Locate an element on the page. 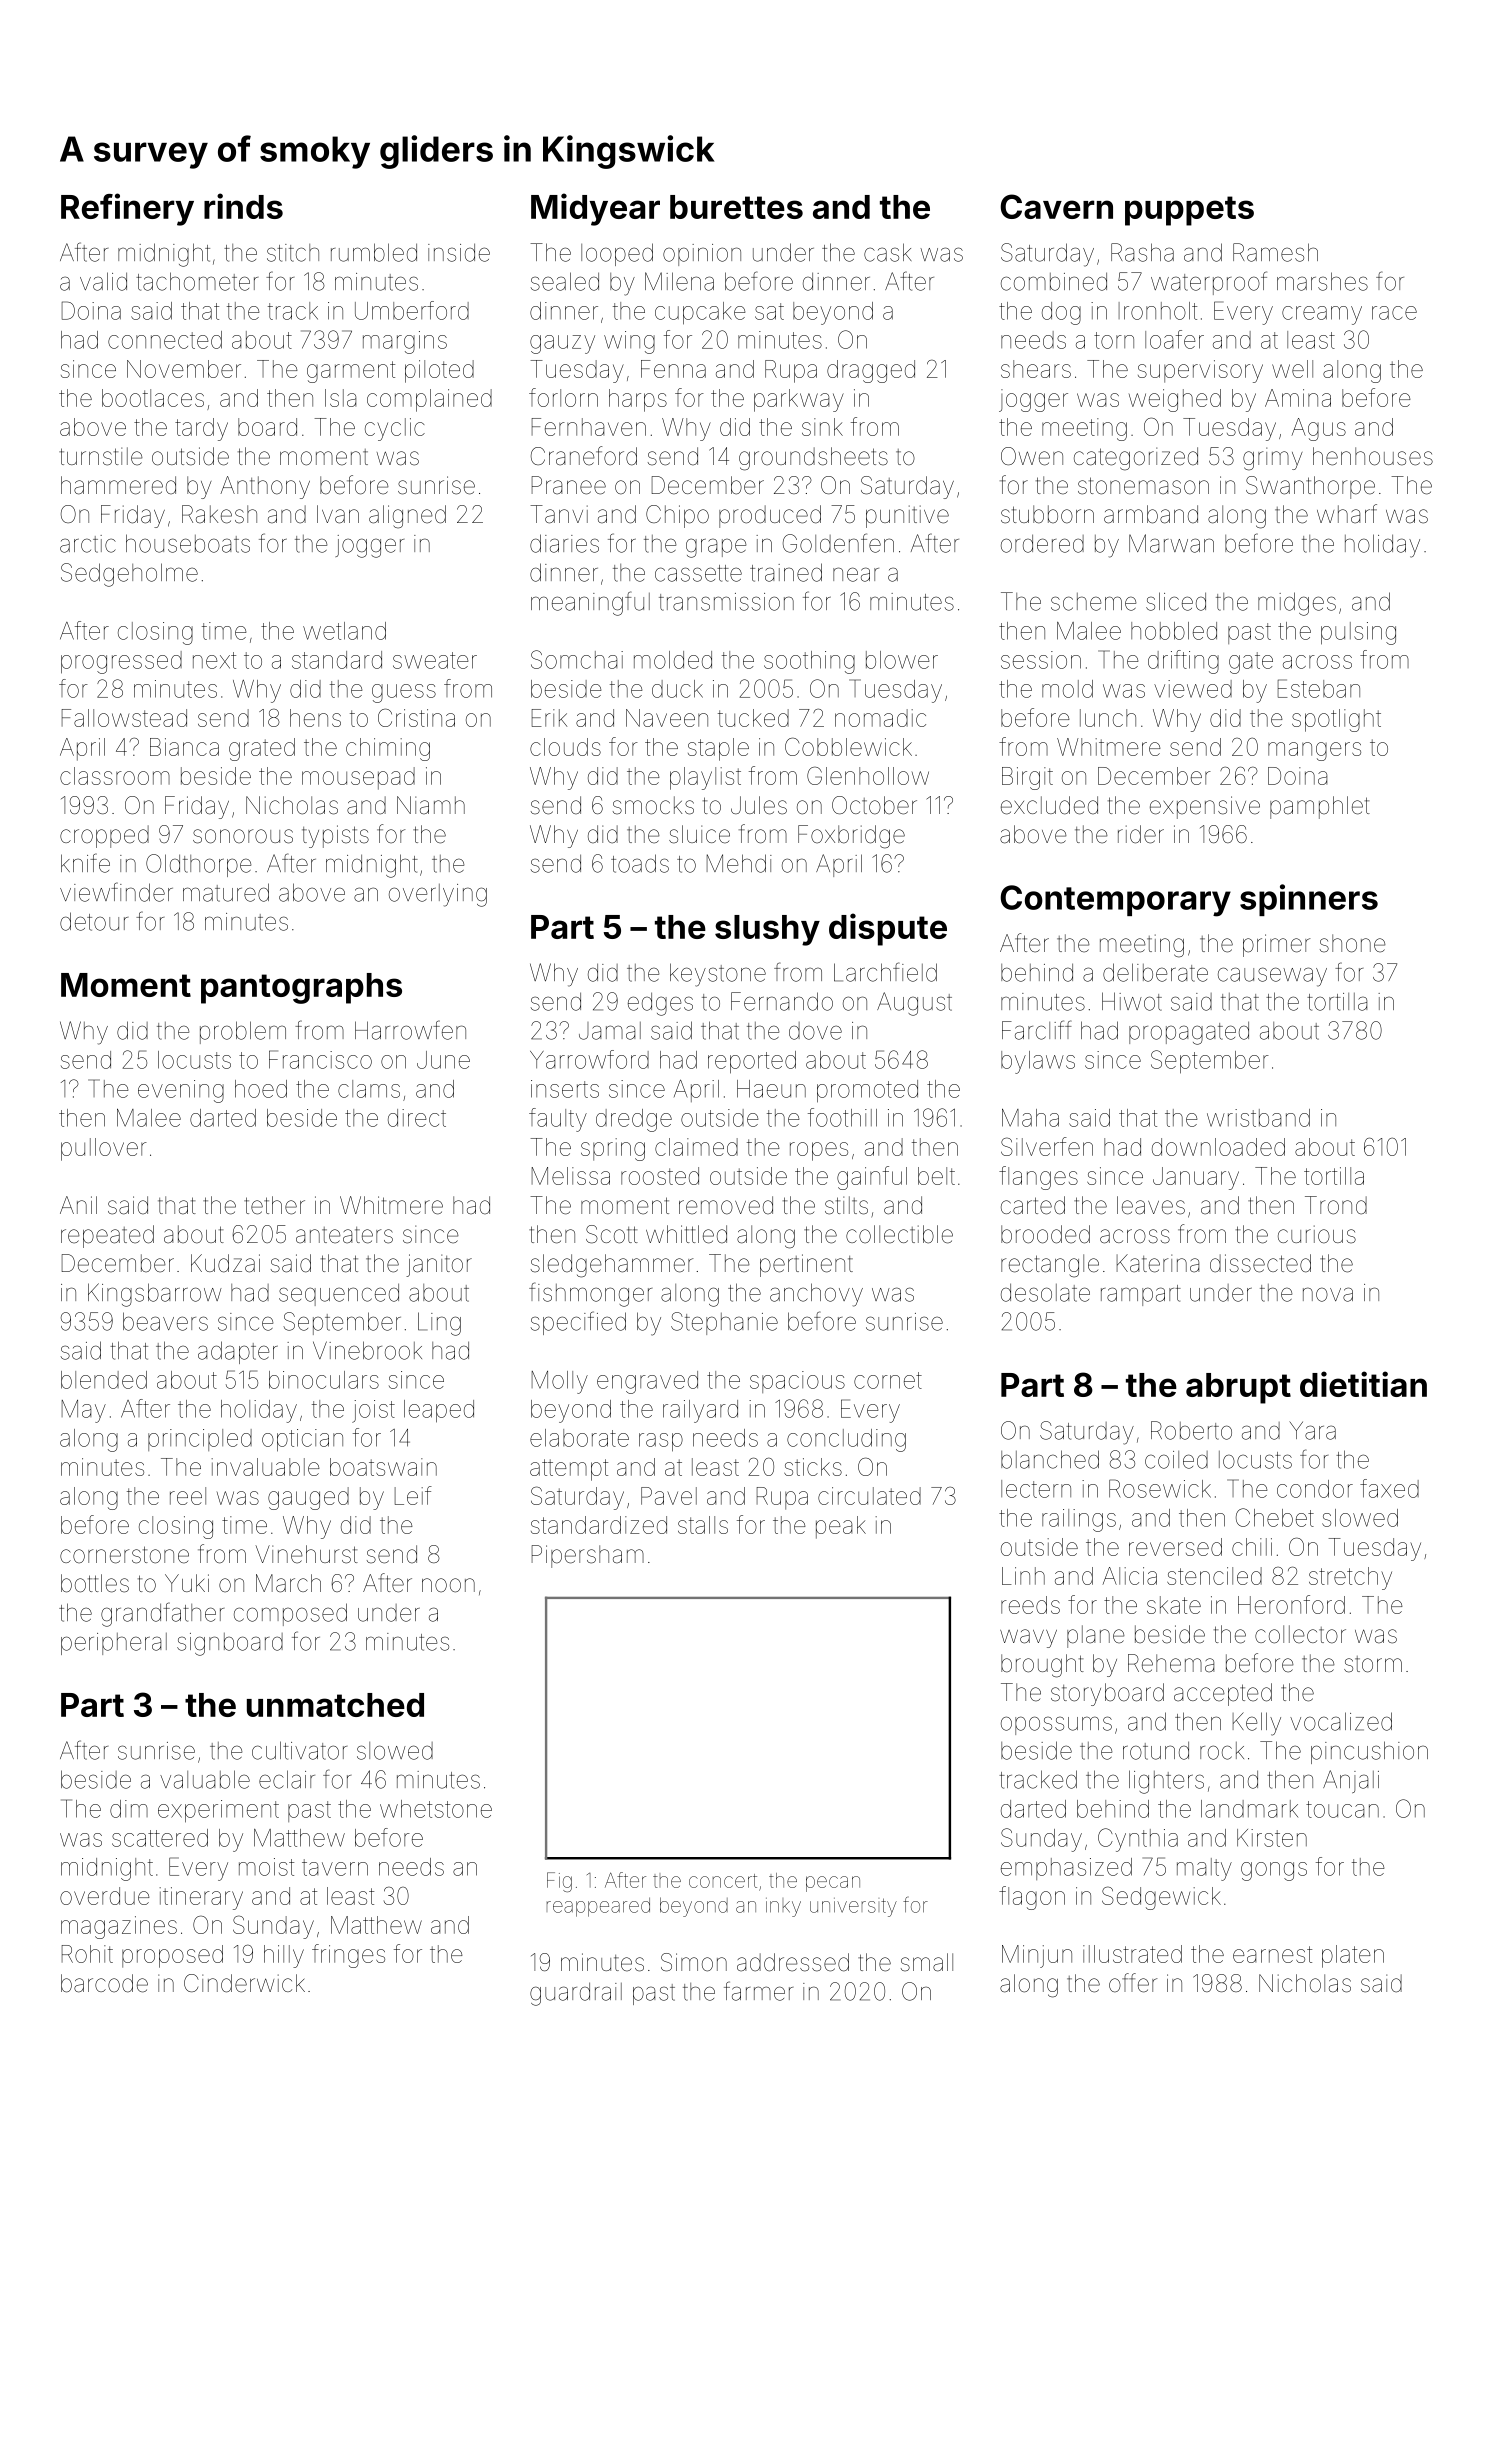  lunch is located at coordinates (1108, 718).
